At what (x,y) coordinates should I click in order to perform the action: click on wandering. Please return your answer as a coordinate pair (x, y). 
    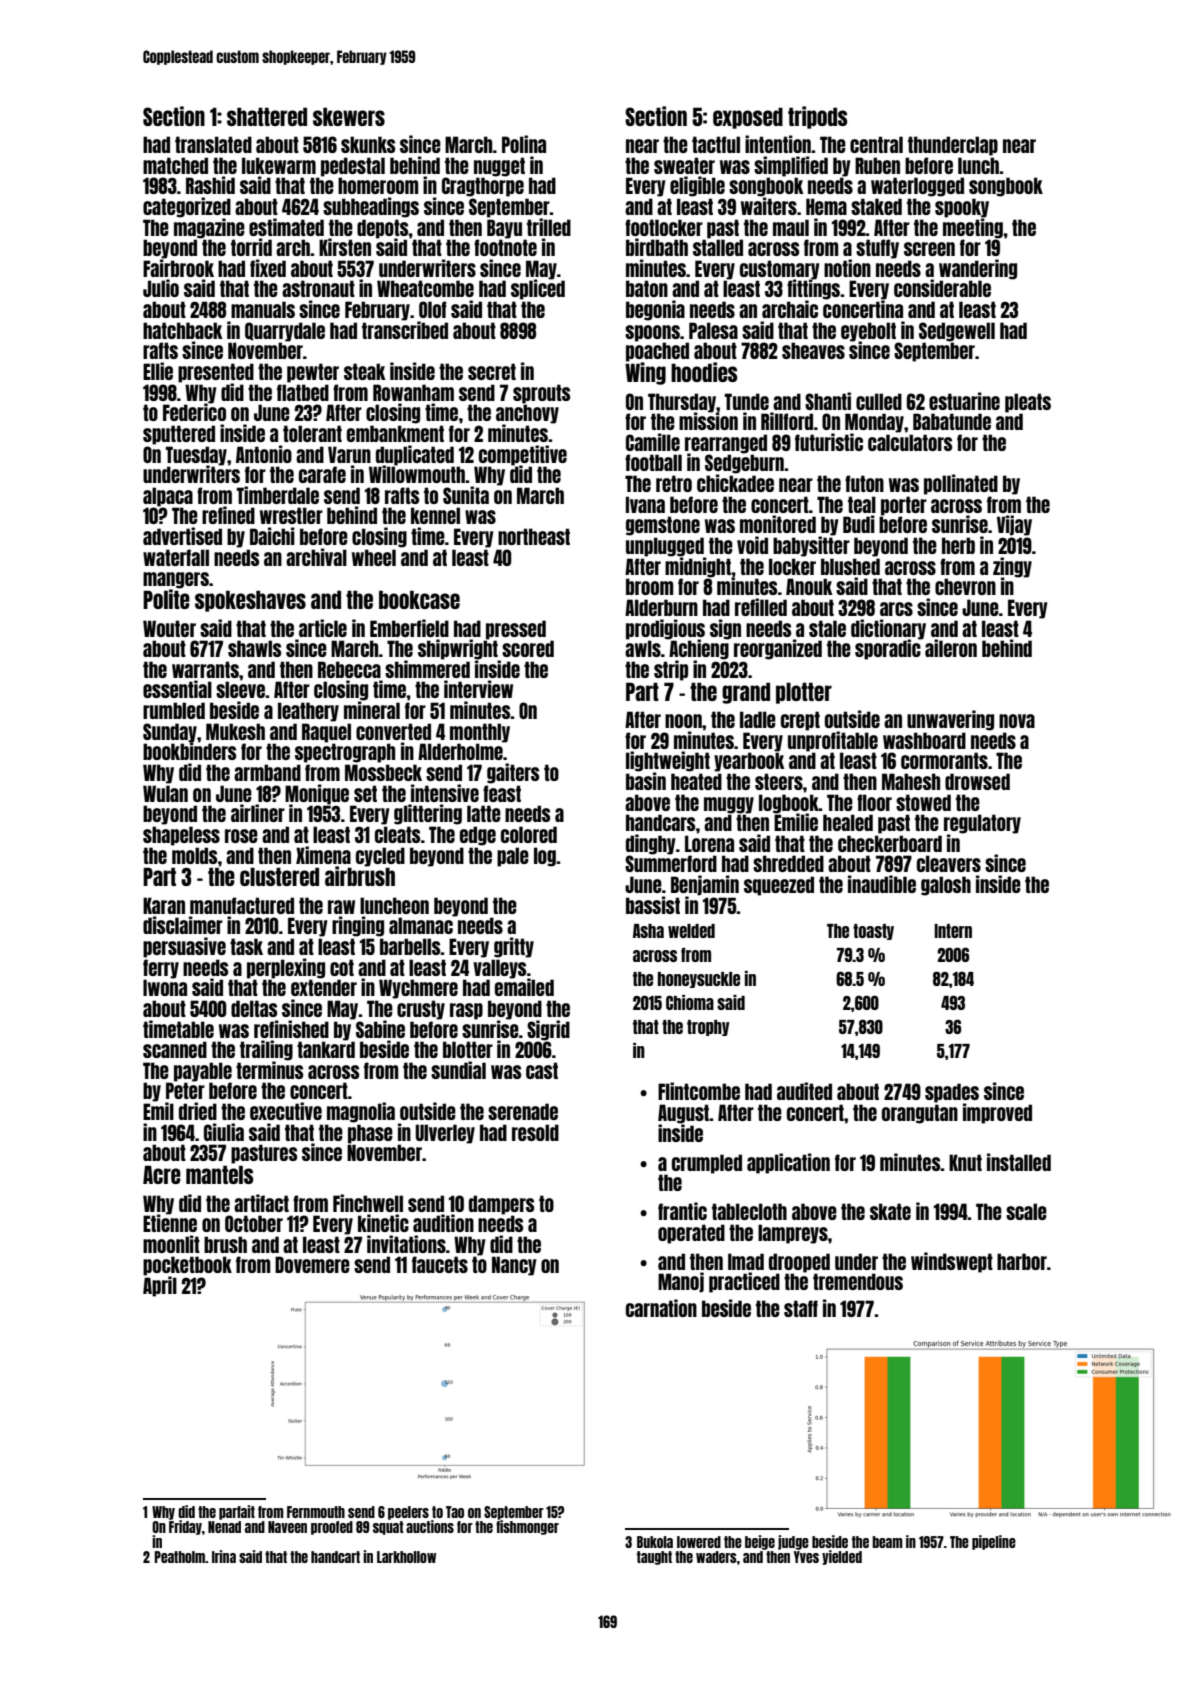
    Looking at the image, I should click on (978, 269).
